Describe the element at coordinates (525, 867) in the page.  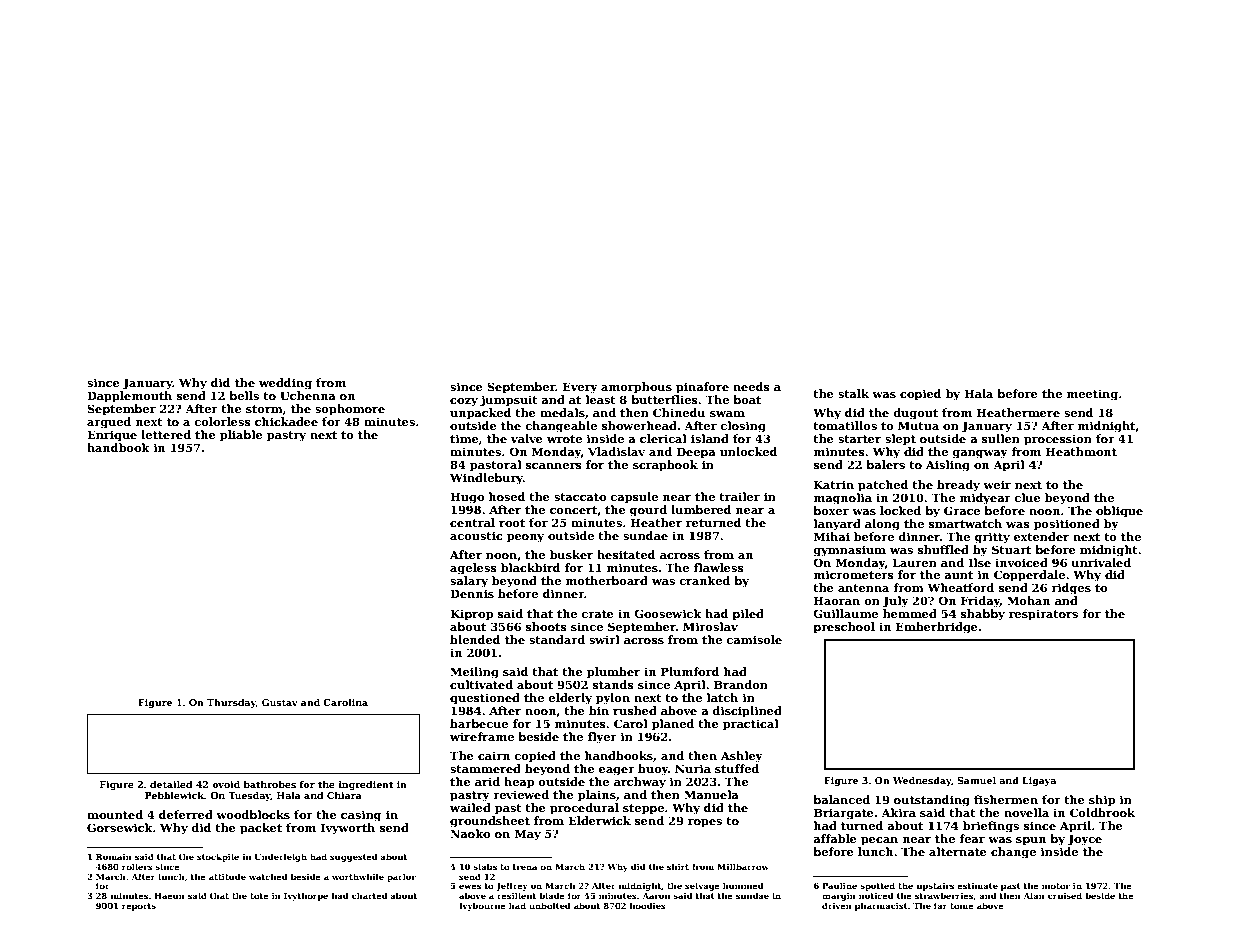
I see `Irena` at that location.
